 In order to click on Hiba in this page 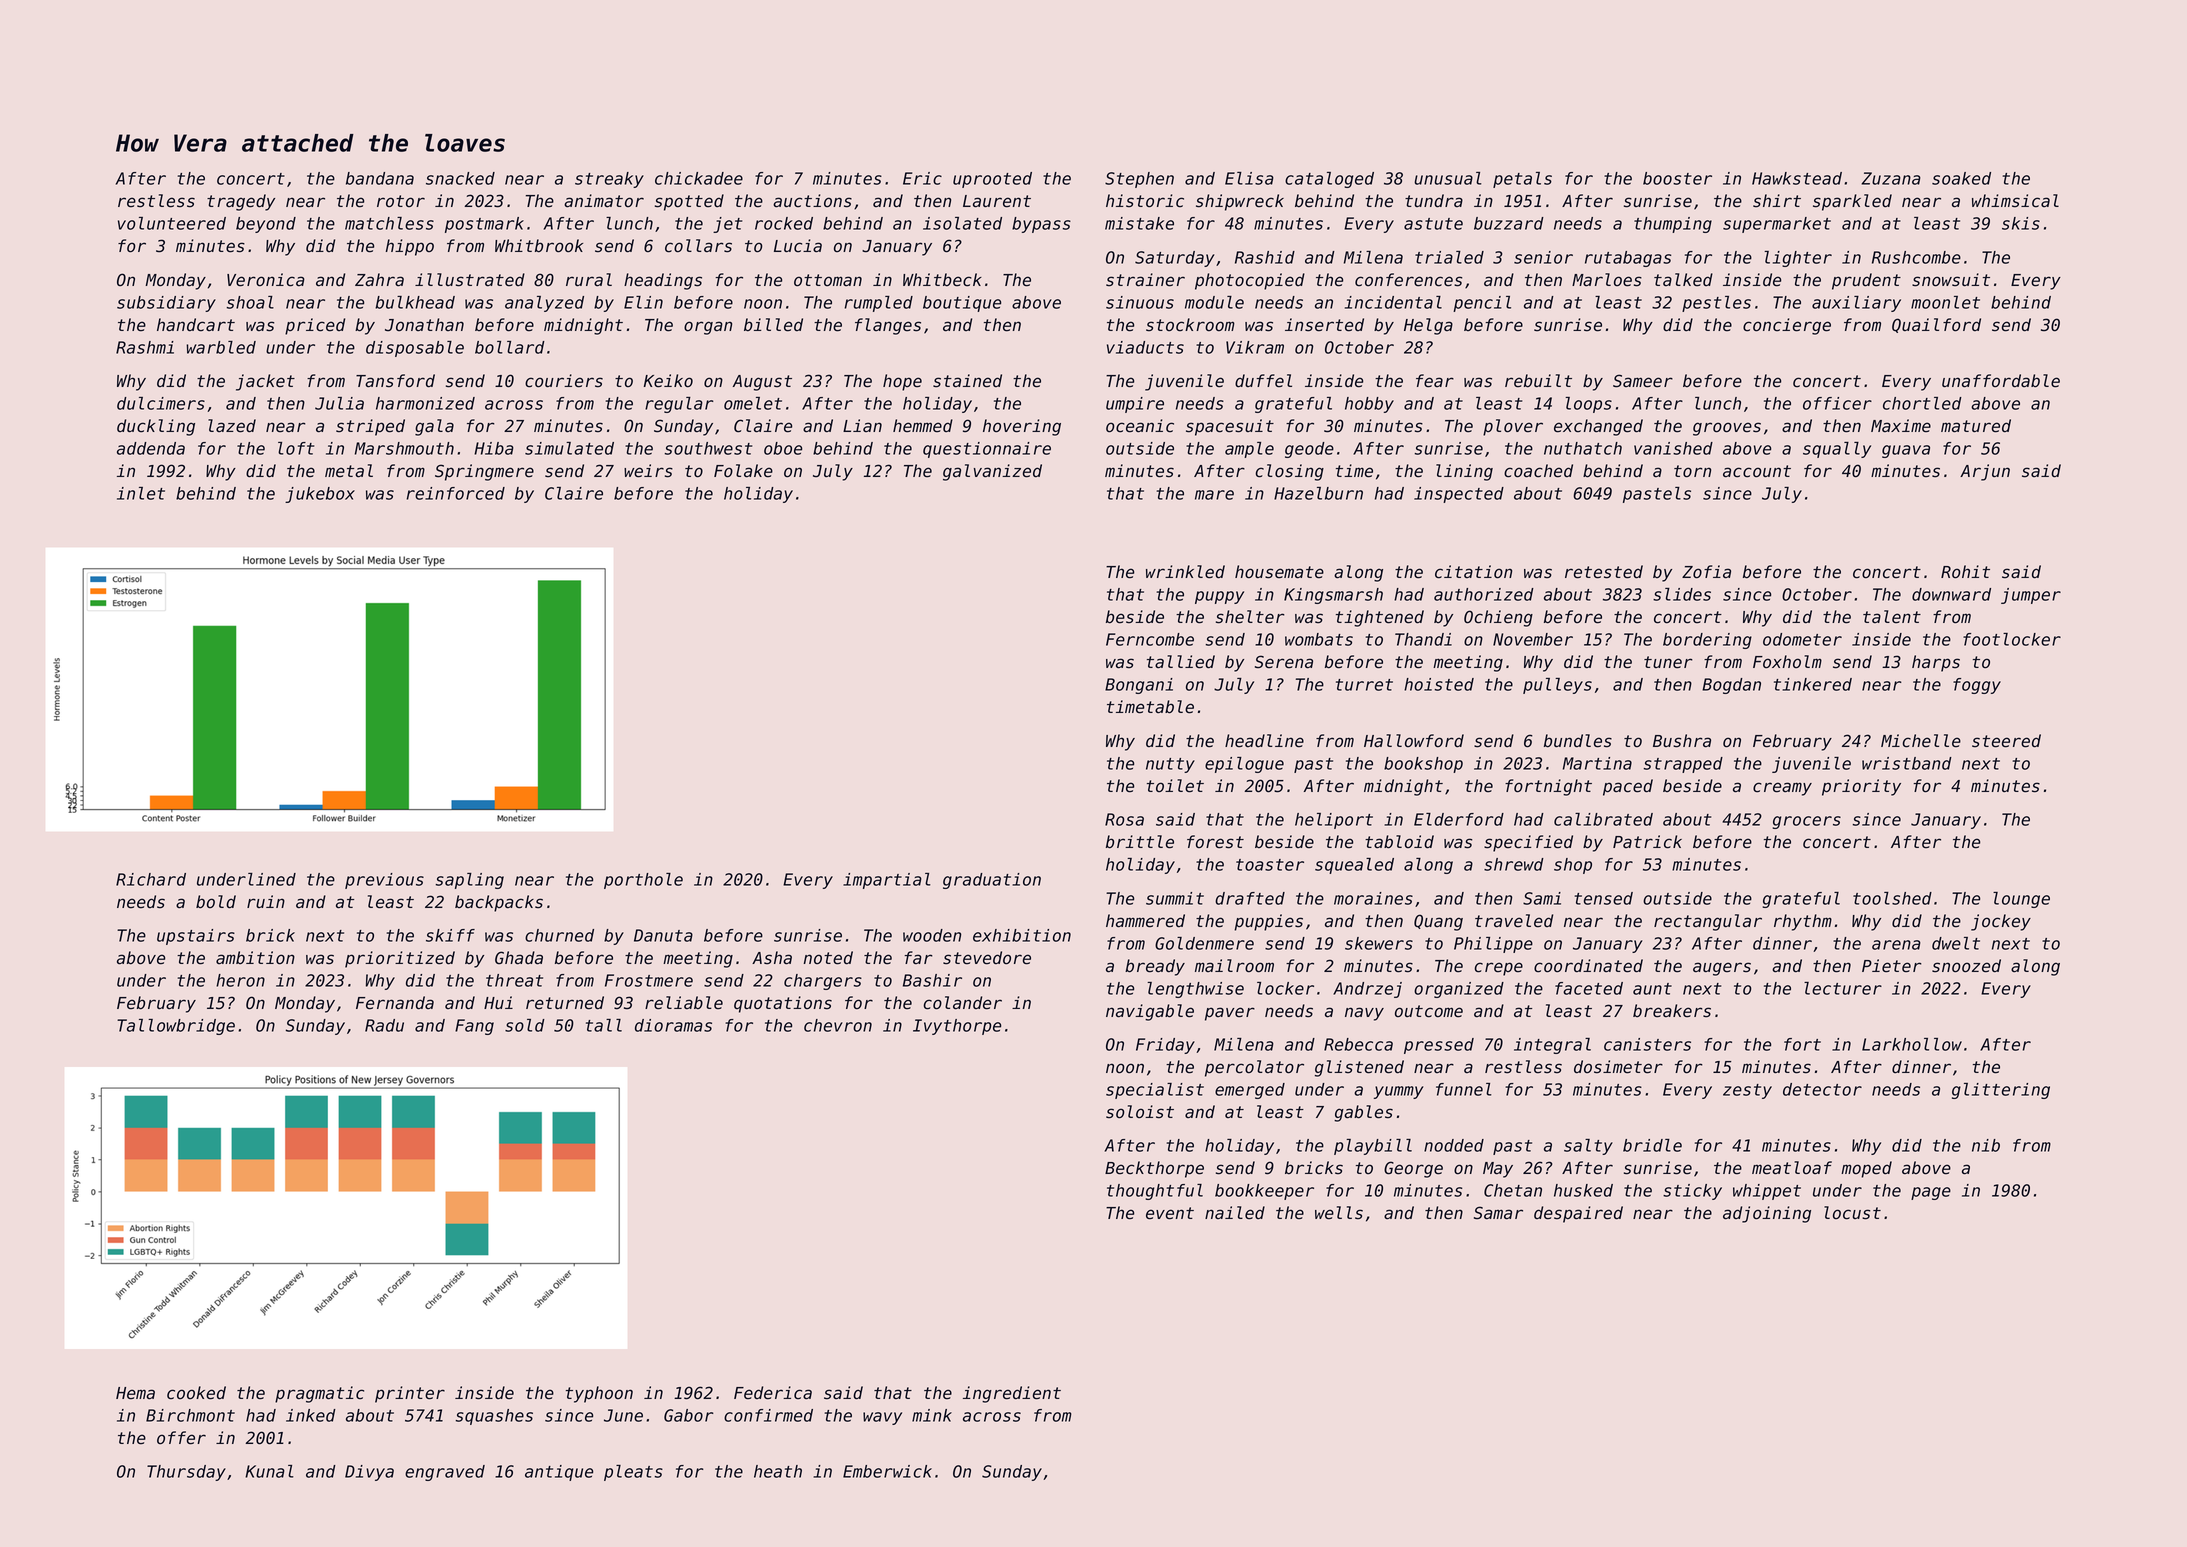, I will do `click(494, 448)`.
